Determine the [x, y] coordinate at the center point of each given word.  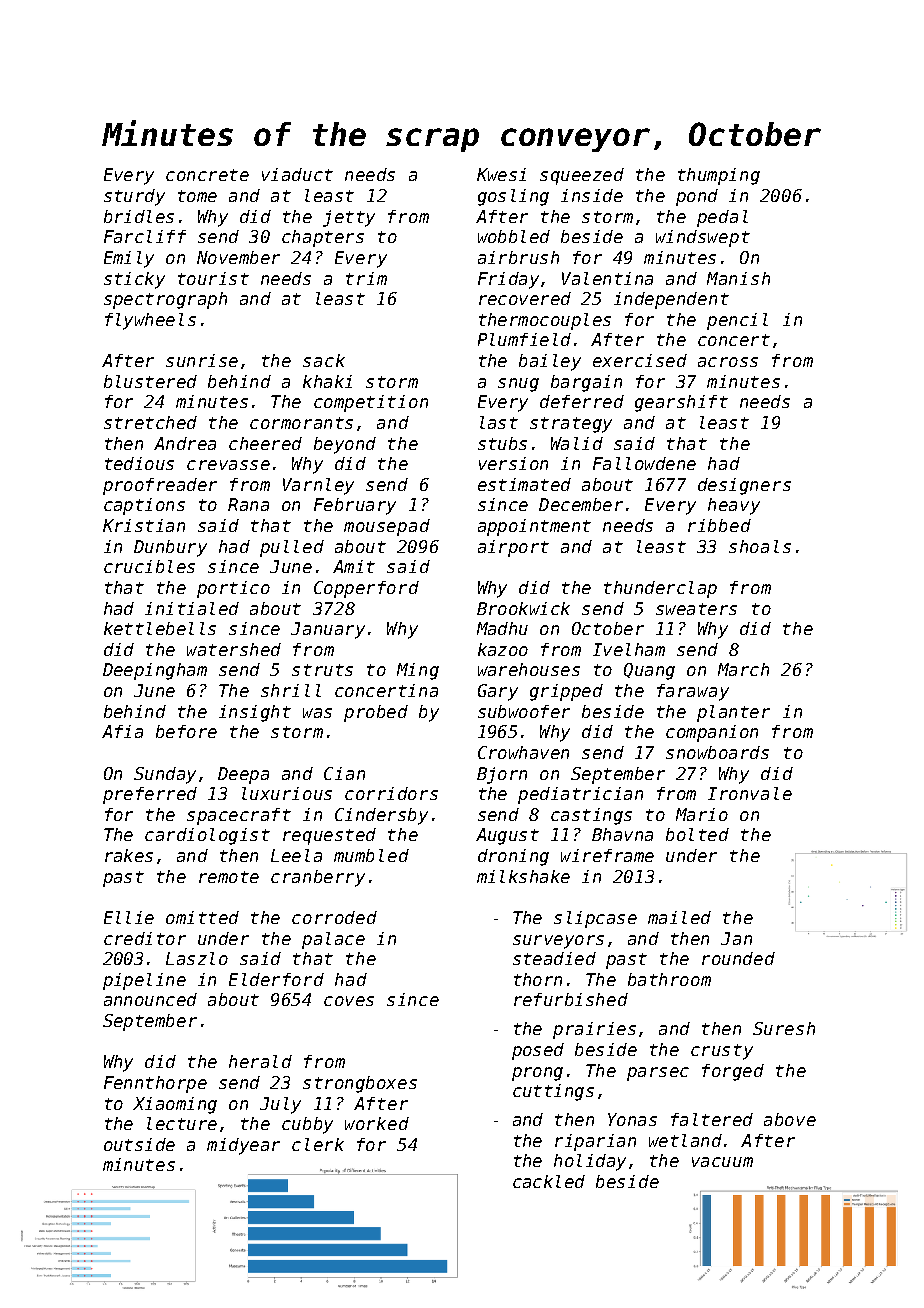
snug [518, 385]
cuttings [553, 1092]
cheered [265, 443]
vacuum [722, 1162]
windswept [703, 238]
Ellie [129, 917]
